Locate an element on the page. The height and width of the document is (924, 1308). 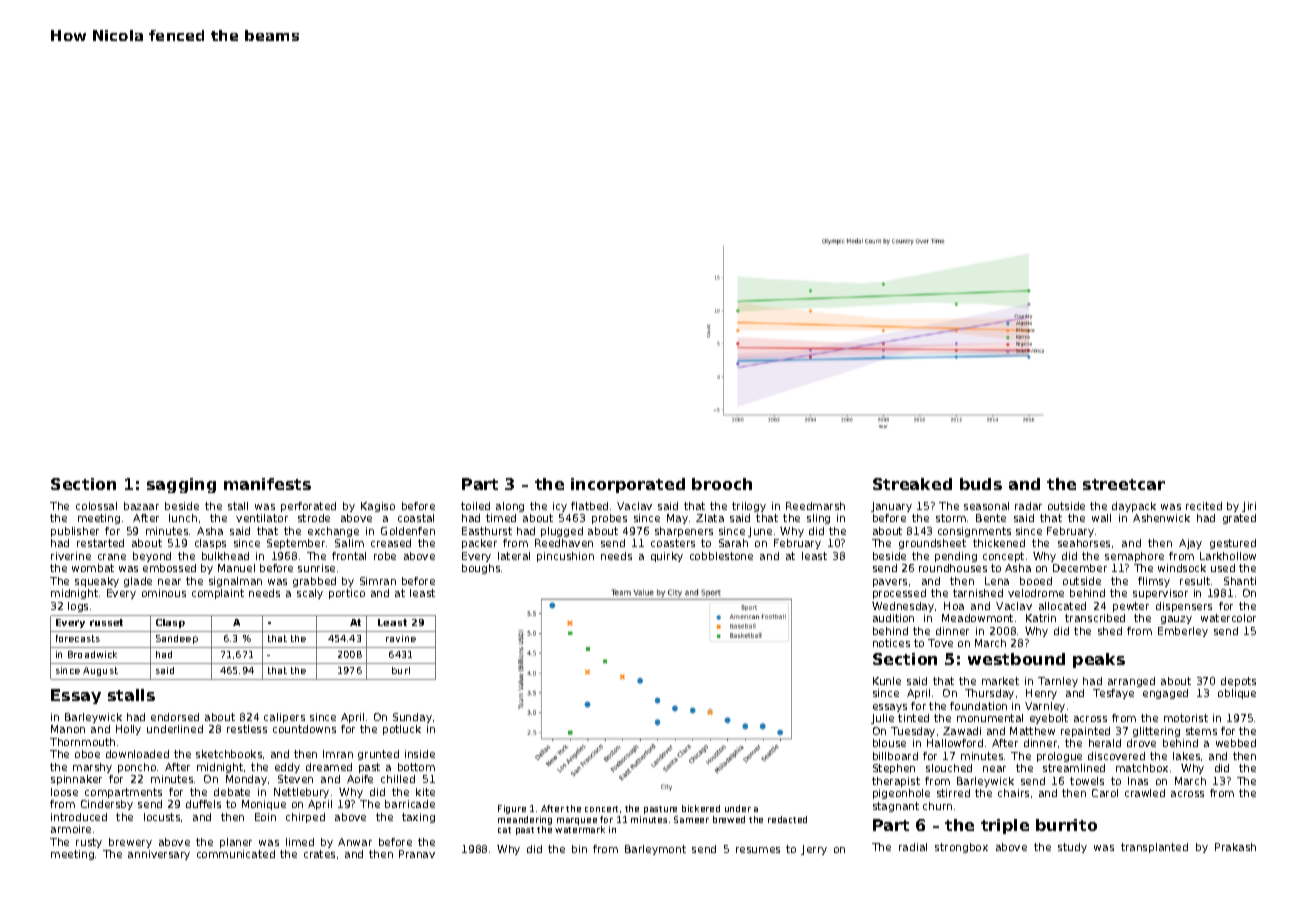
pavers is located at coordinates (890, 583).
